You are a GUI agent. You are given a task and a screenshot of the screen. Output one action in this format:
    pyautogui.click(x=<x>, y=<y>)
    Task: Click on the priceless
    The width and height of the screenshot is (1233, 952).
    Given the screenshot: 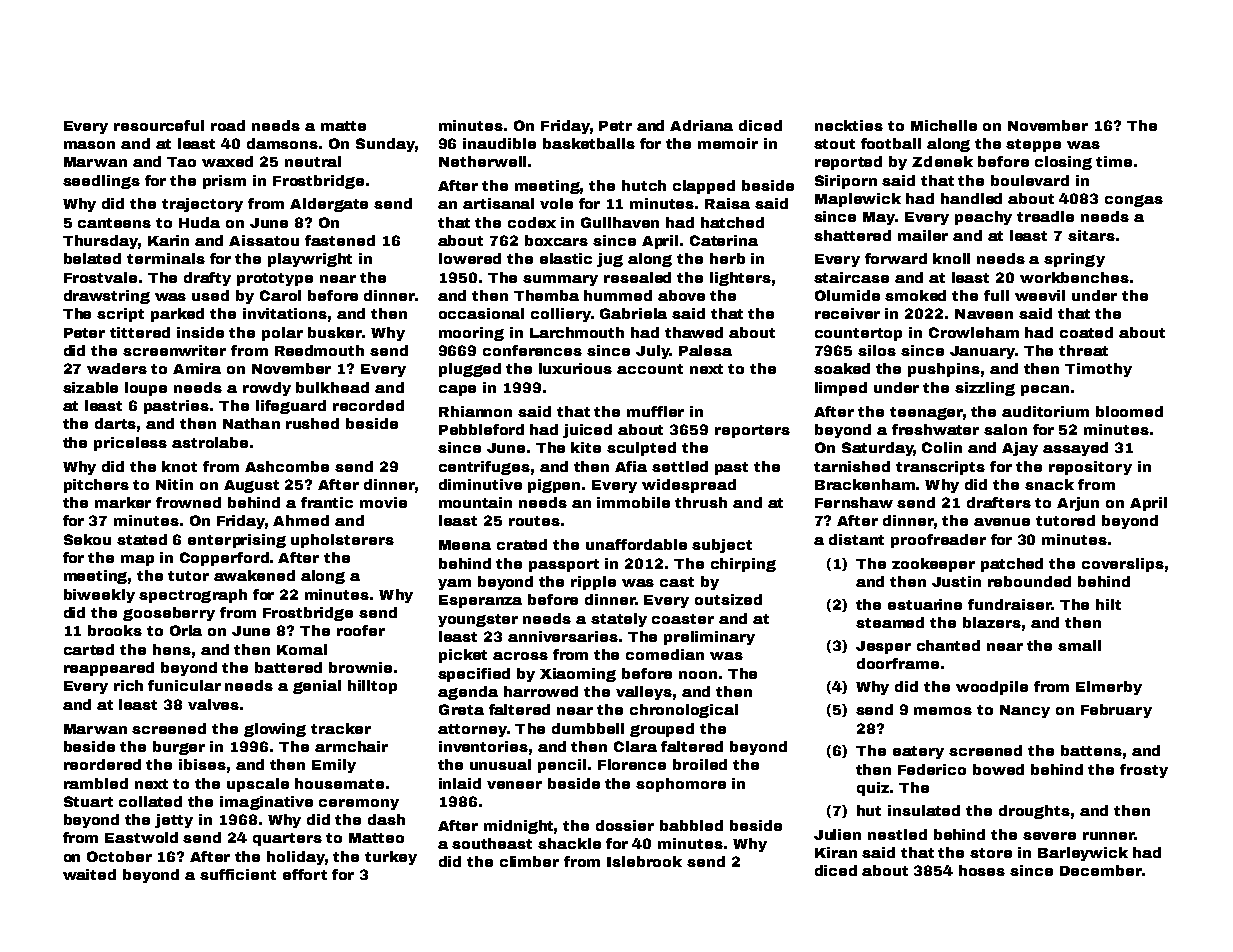 What is the action you would take?
    pyautogui.click(x=130, y=444)
